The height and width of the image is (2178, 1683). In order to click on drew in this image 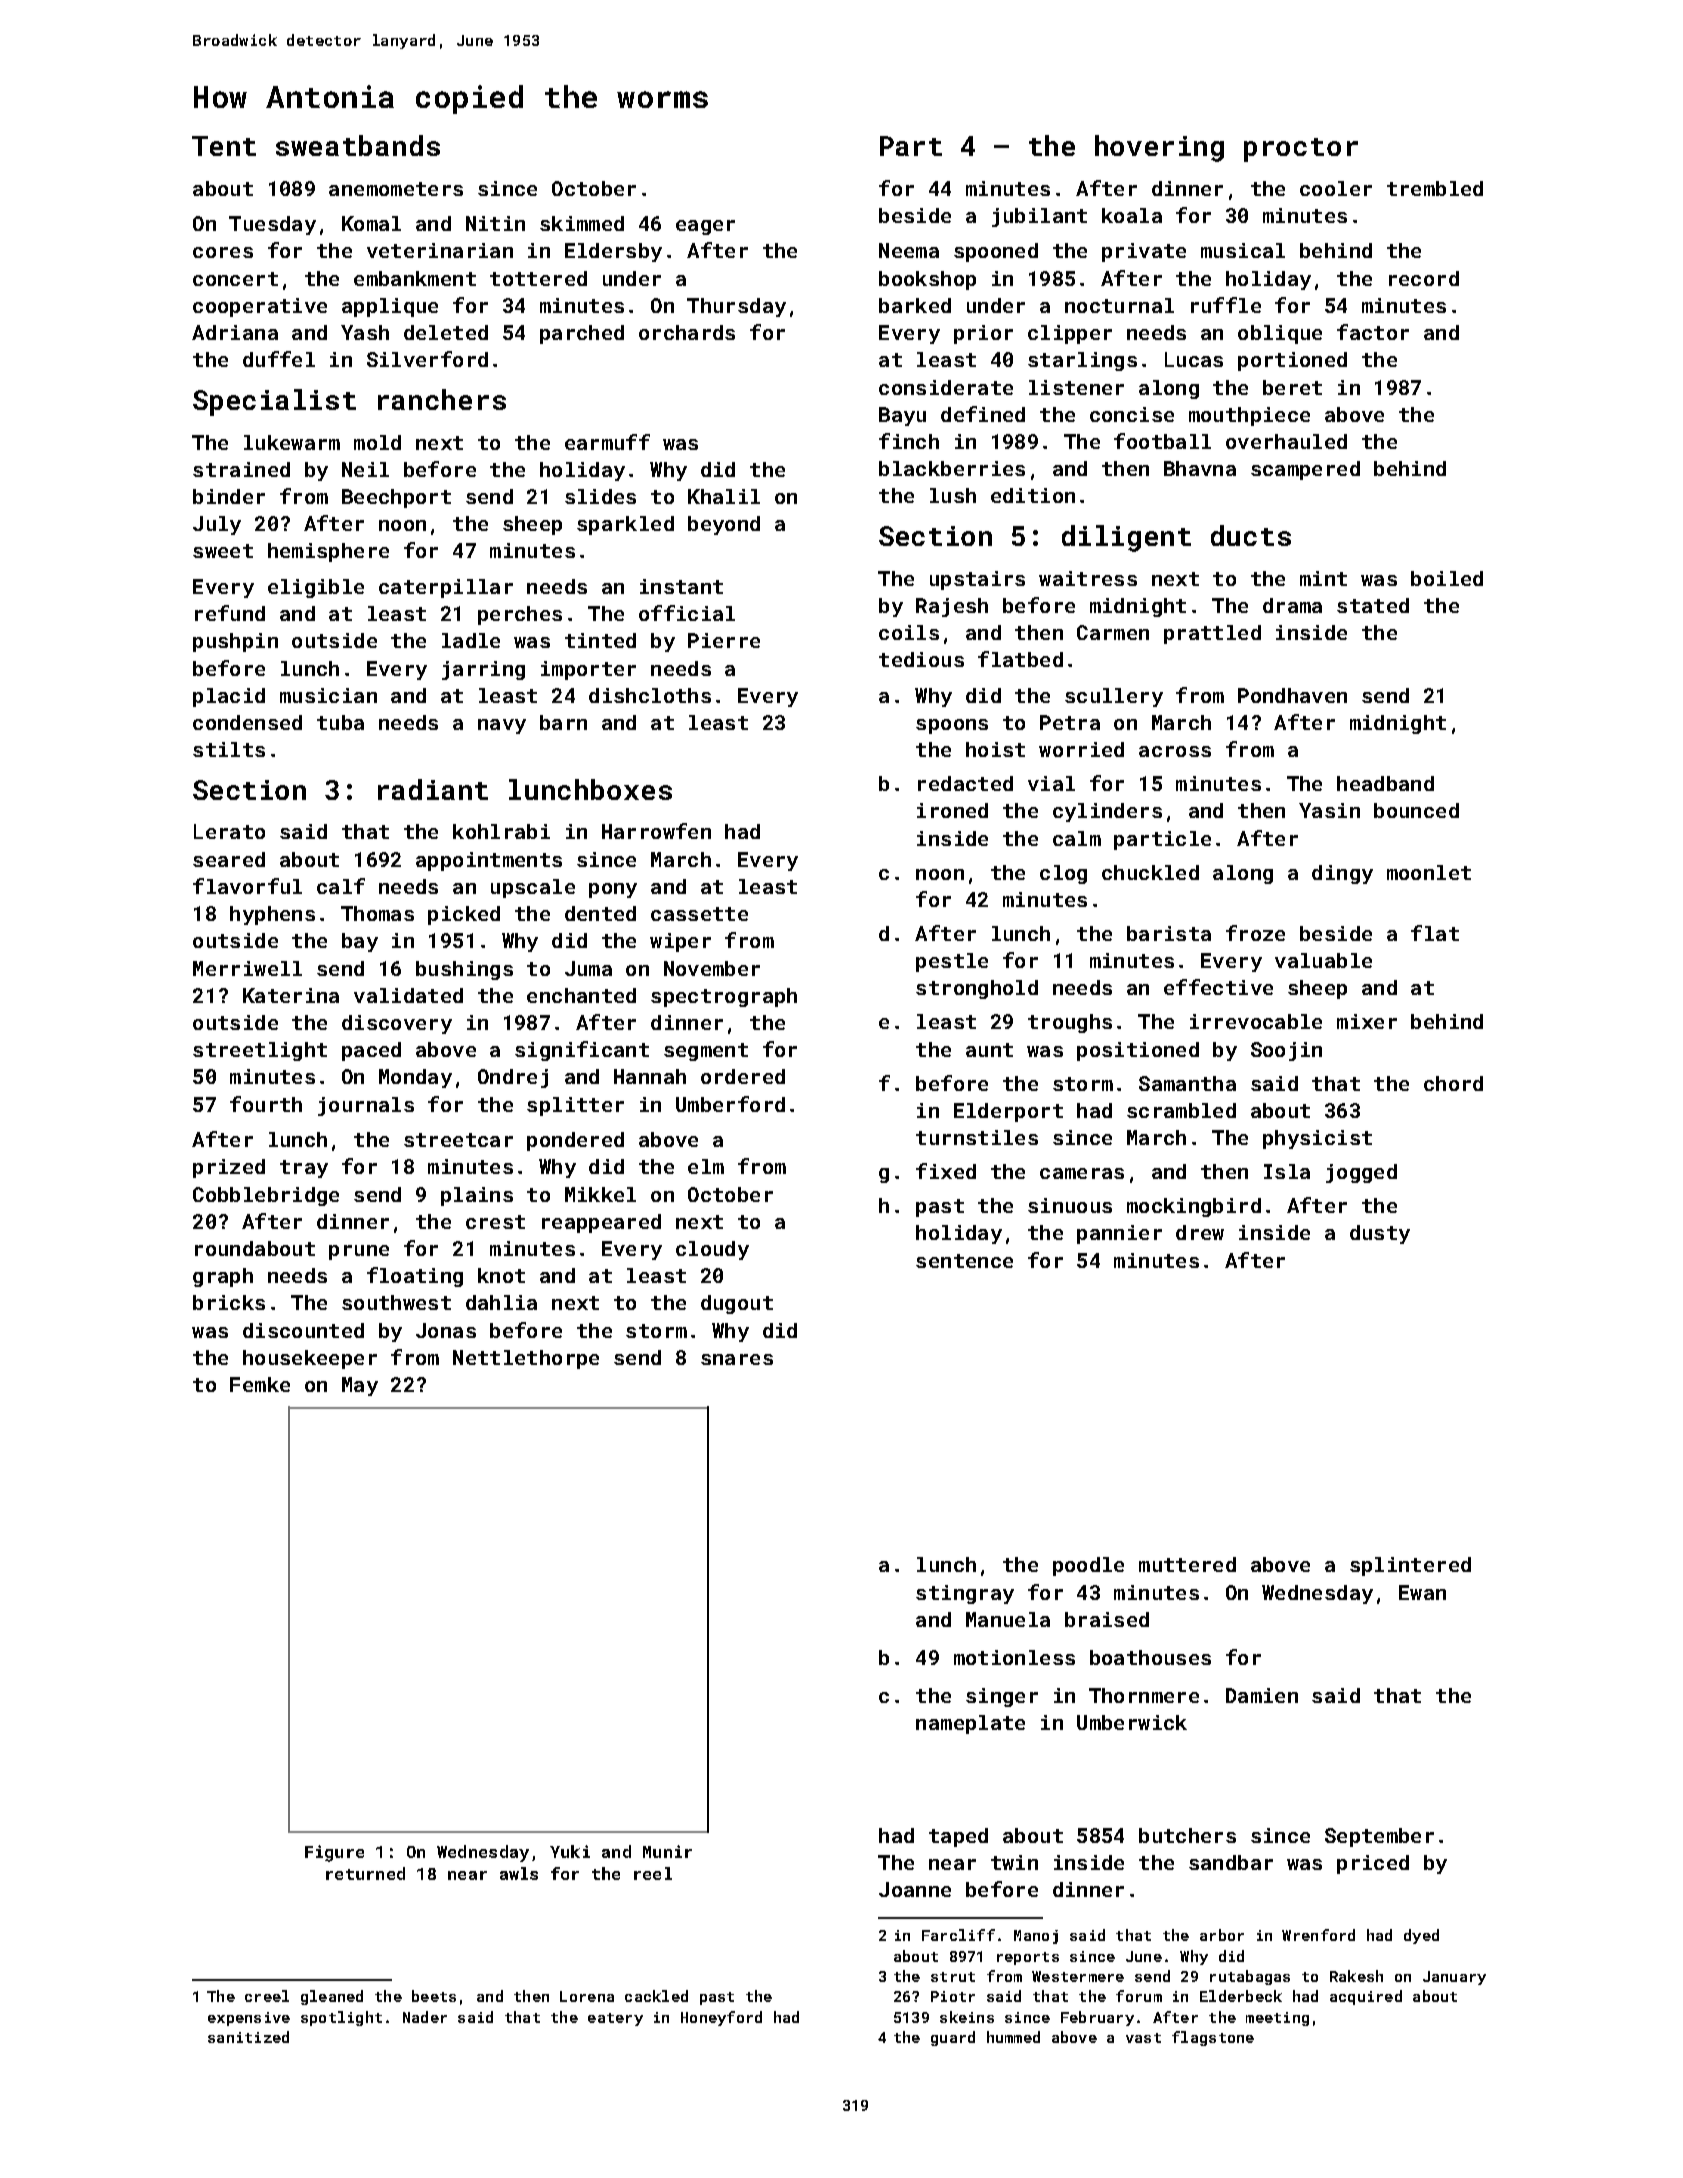, I will do `click(1200, 1232)`.
